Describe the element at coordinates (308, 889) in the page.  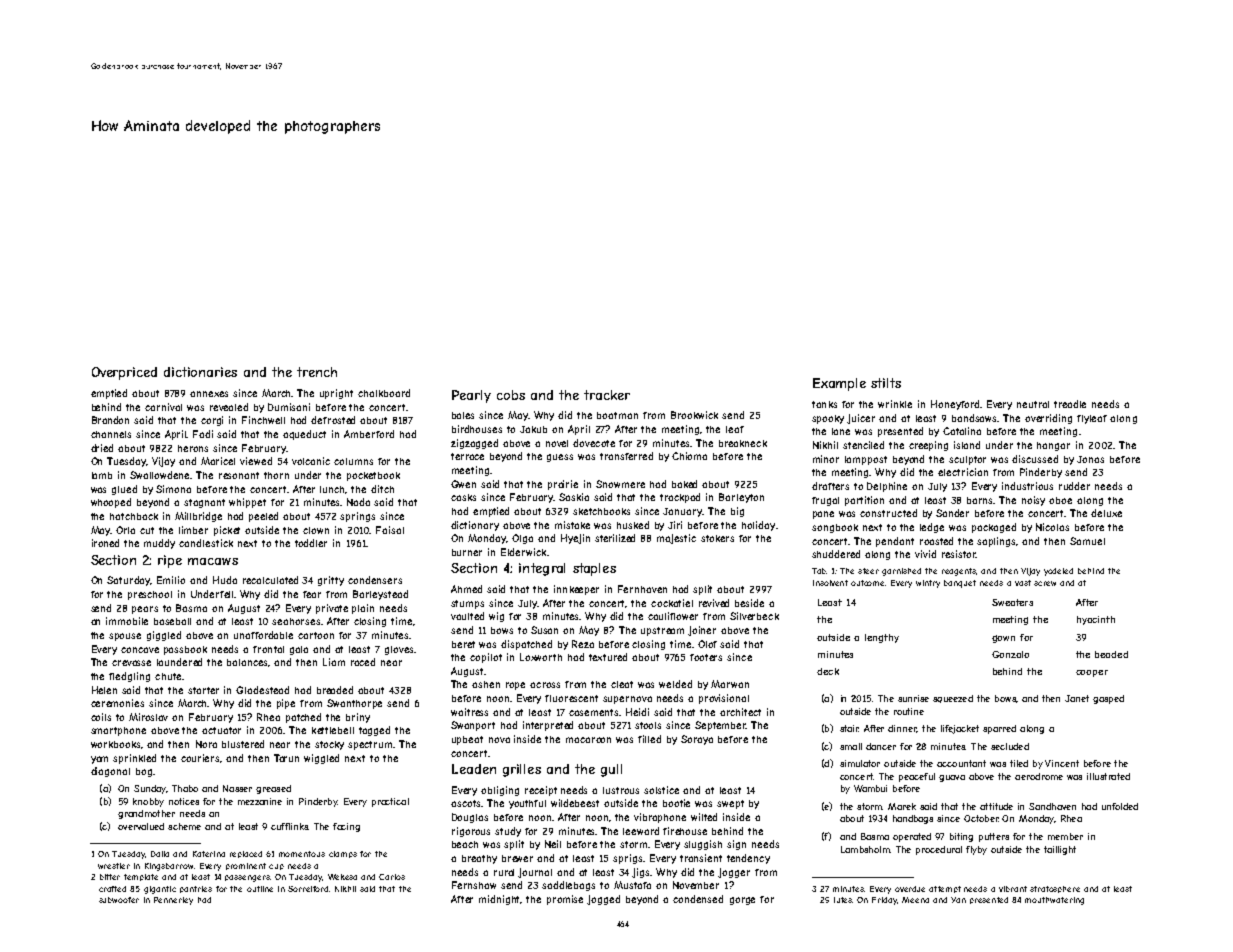
I see `Sorrelford` at that location.
